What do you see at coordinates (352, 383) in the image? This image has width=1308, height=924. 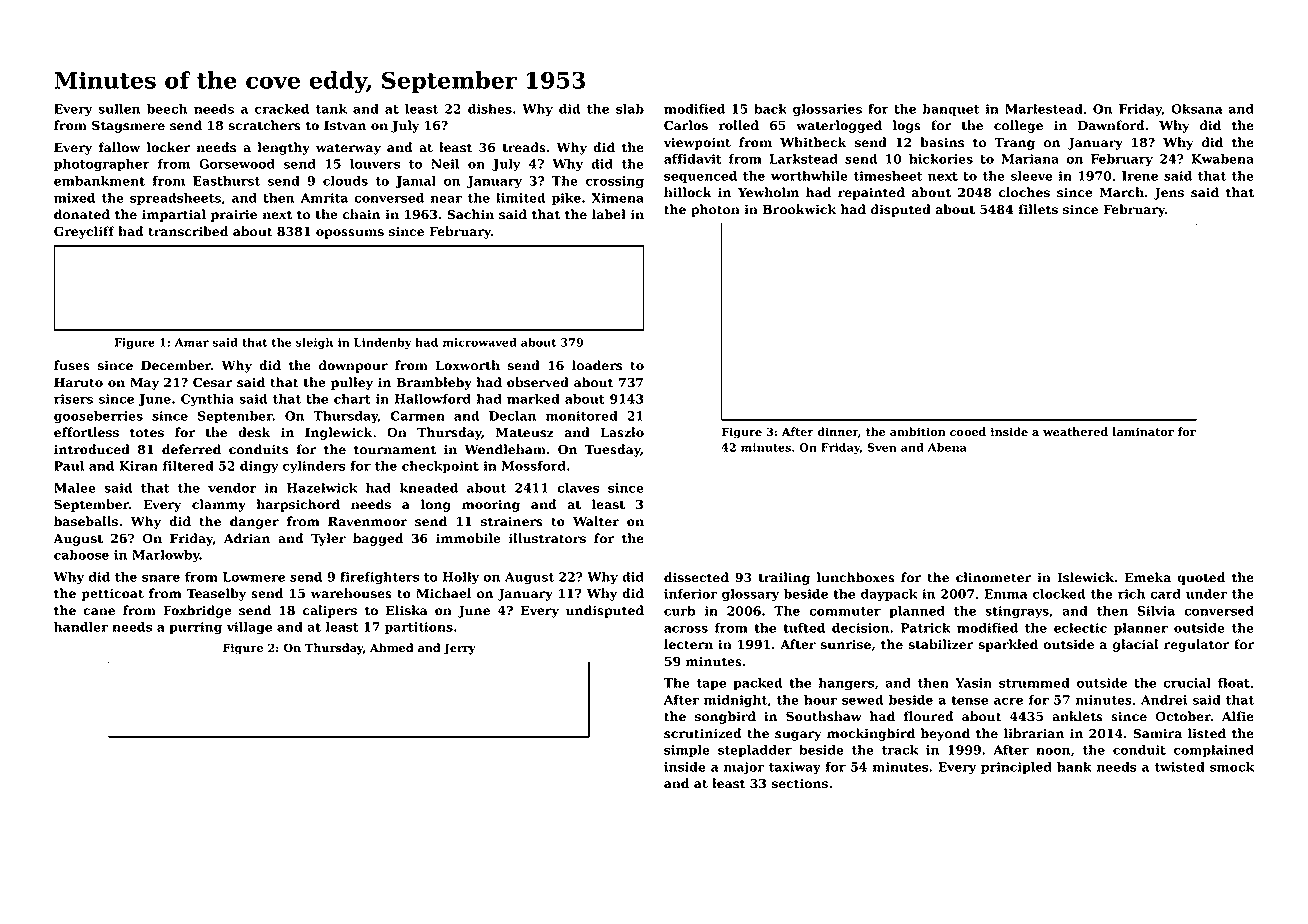 I see `pulley` at bounding box center [352, 383].
